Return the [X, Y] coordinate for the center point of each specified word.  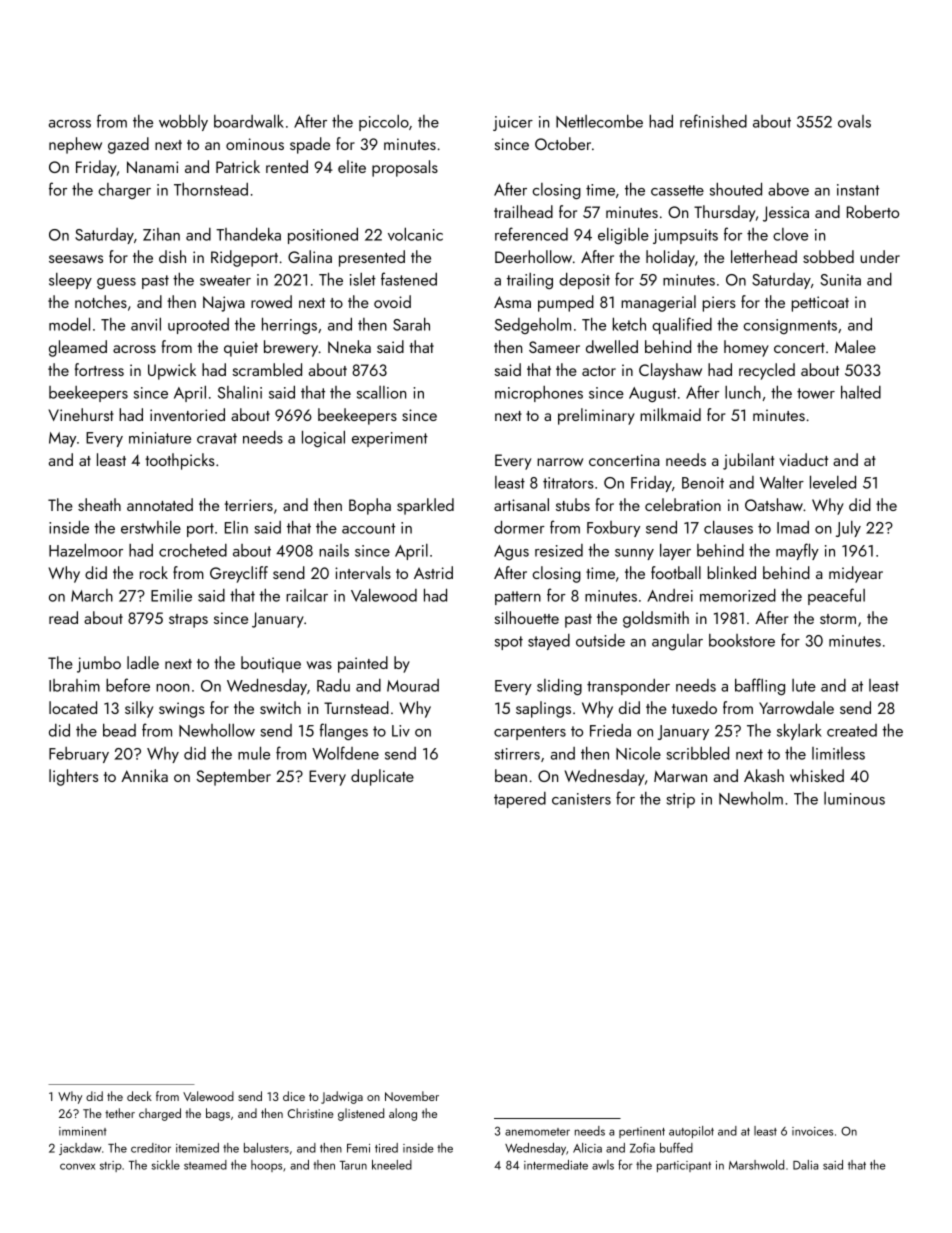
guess [116, 283]
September [233, 777]
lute [804, 685]
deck [139, 1096]
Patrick [238, 166]
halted [861, 392]
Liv [401, 731]
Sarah [411, 324]
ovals [854, 121]
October [563, 143]
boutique [271, 664]
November [412, 1096]
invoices [812, 1131]
